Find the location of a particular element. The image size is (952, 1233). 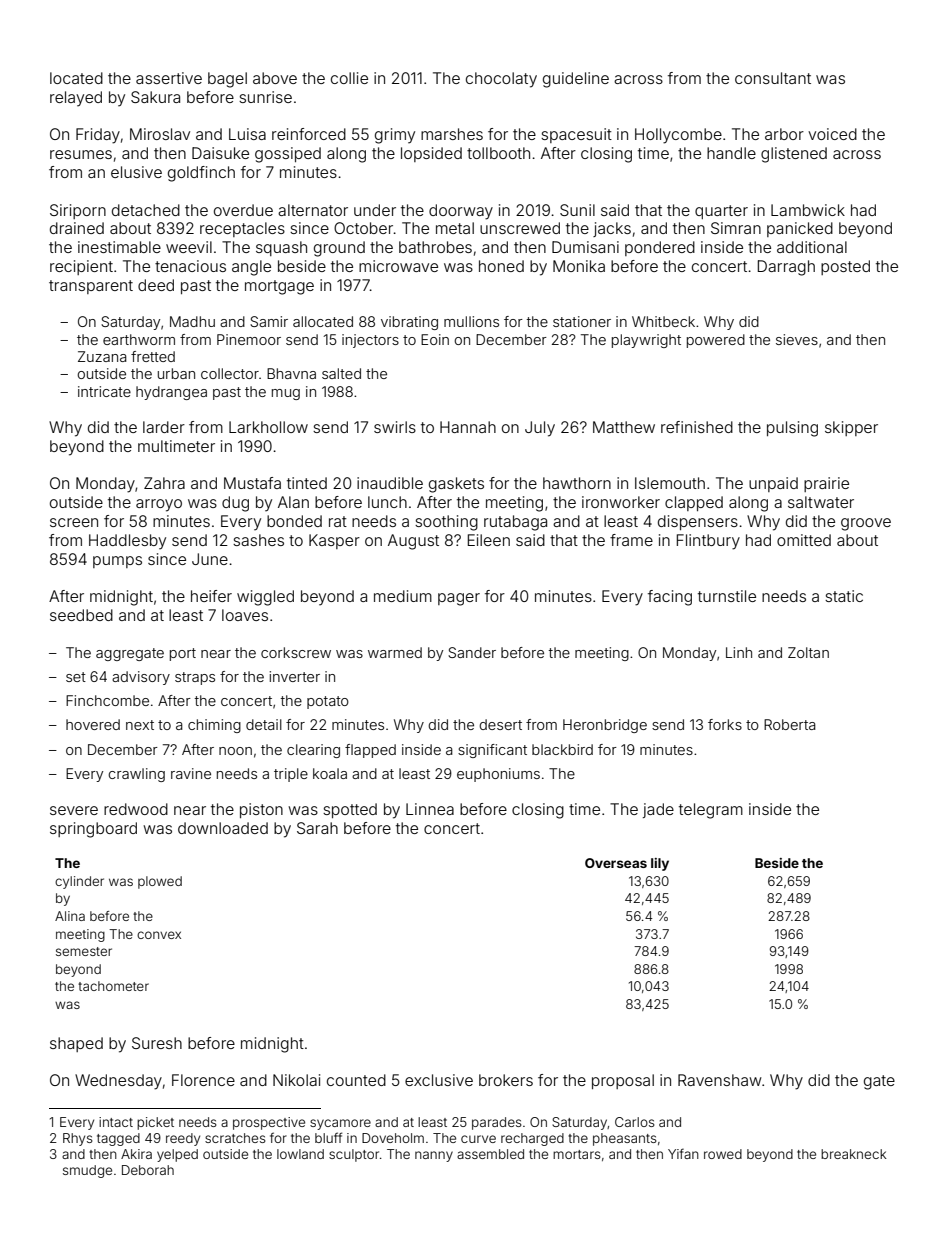

receptacles is located at coordinates (242, 229).
